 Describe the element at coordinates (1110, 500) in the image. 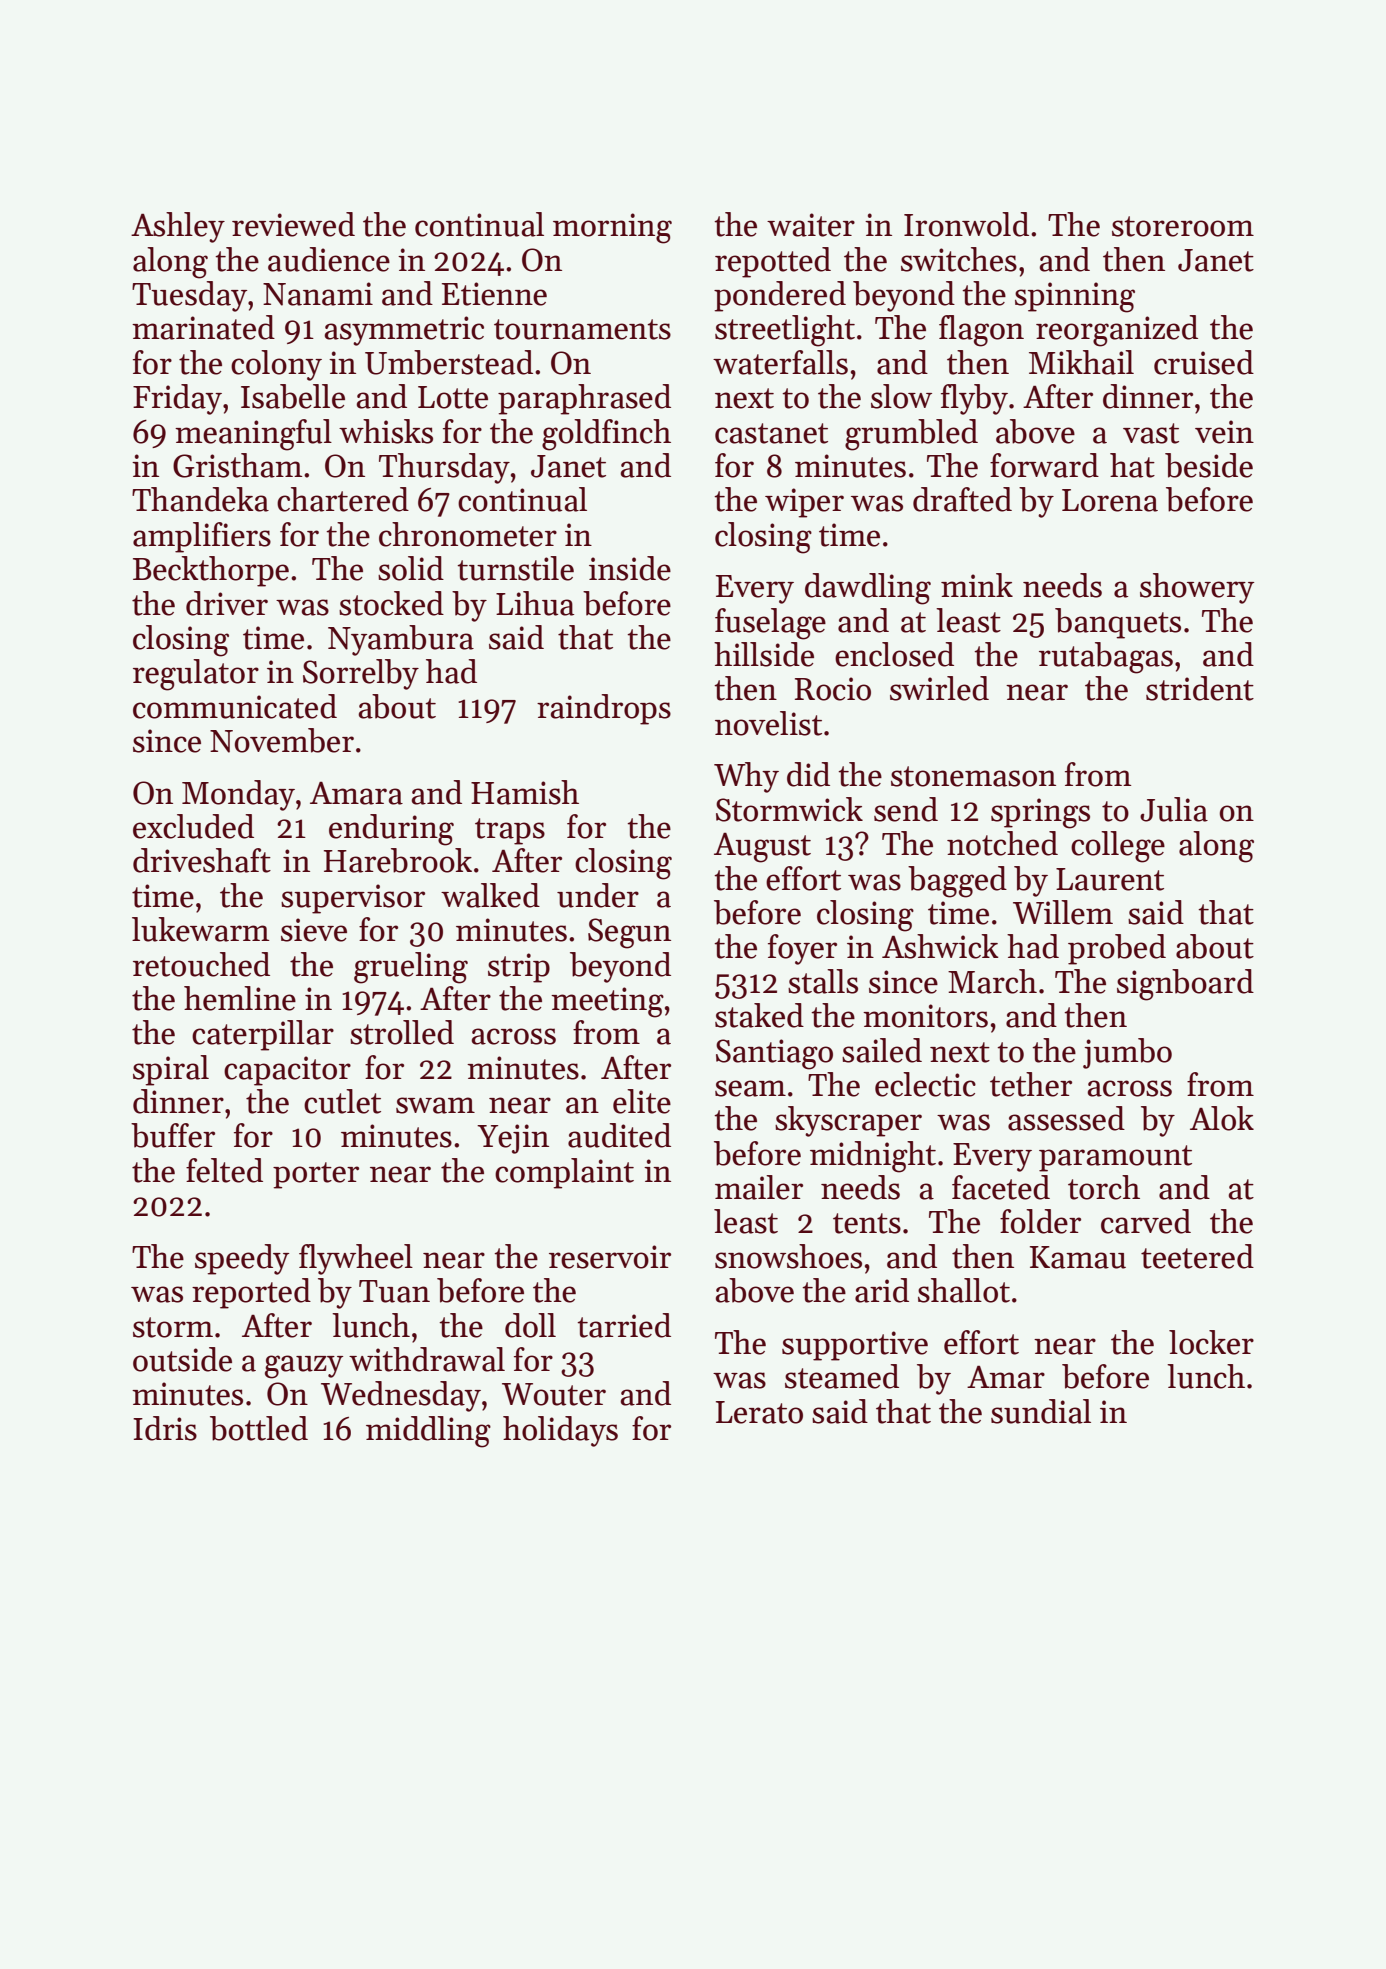

I see `Lorena` at that location.
